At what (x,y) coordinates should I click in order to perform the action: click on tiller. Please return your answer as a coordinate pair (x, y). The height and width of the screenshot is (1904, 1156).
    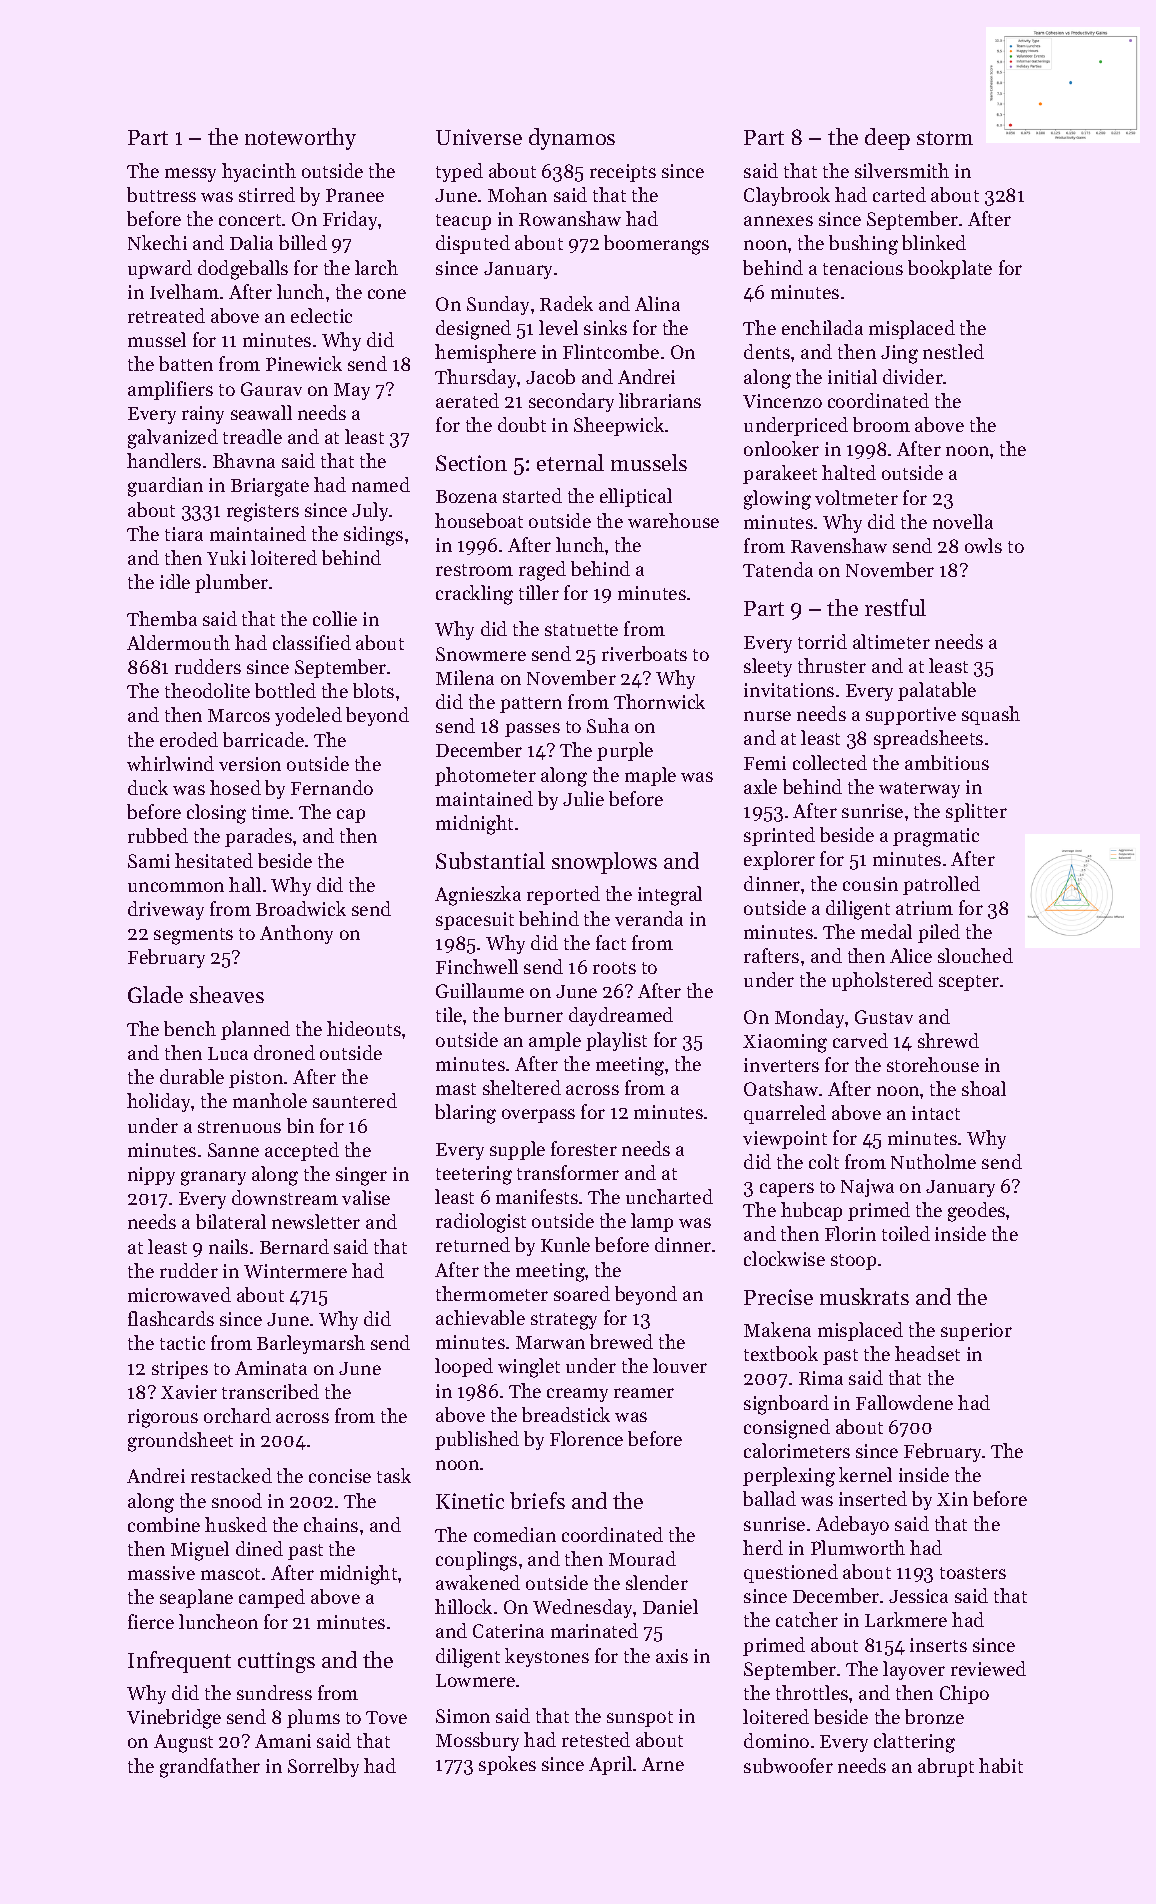
    Looking at the image, I should click on (539, 592).
